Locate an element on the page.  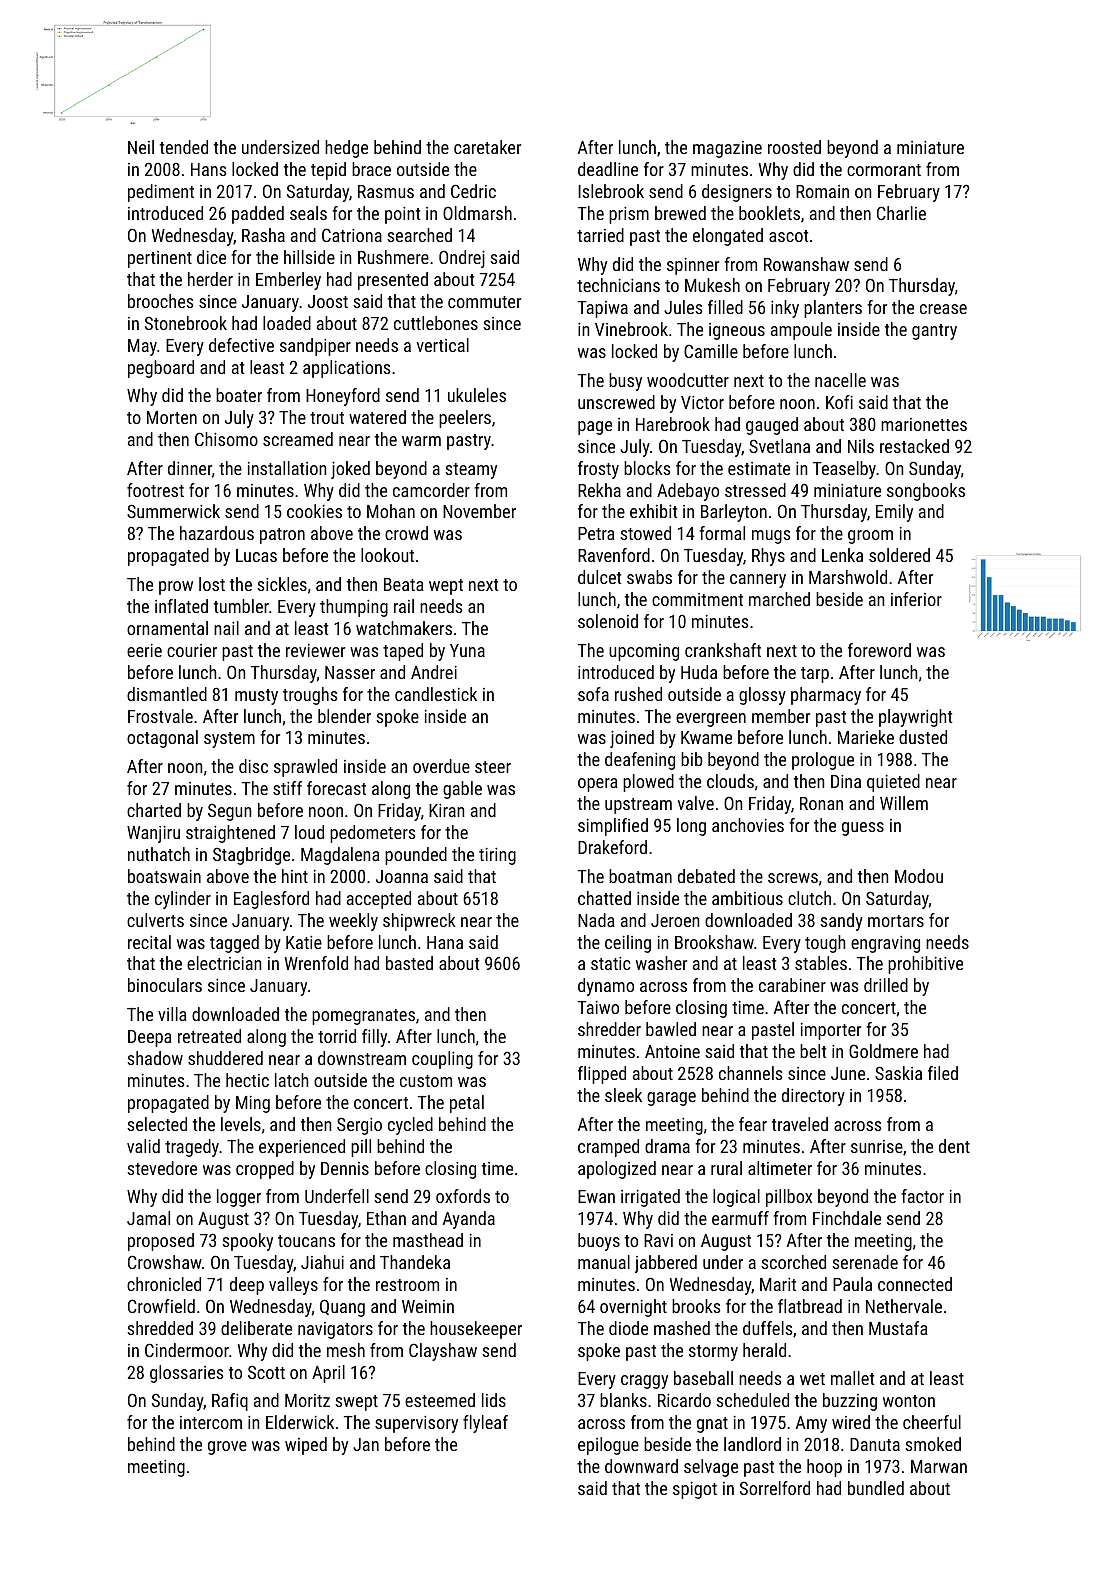
Emberley is located at coordinates (288, 281).
